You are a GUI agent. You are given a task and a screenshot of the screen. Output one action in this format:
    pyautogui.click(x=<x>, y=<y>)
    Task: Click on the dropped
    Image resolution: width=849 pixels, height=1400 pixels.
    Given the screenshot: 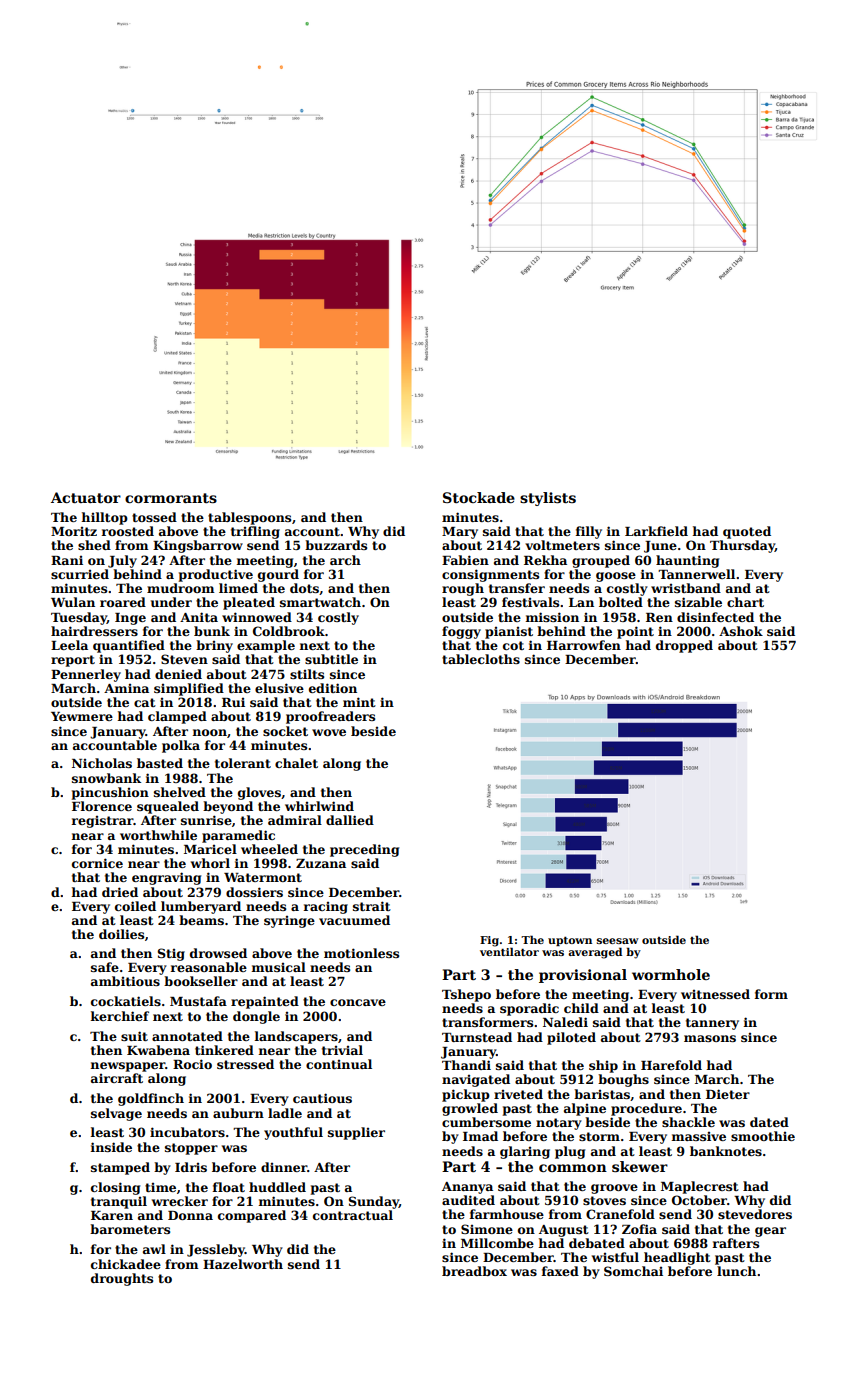 What is the action you would take?
    pyautogui.click(x=684, y=646)
